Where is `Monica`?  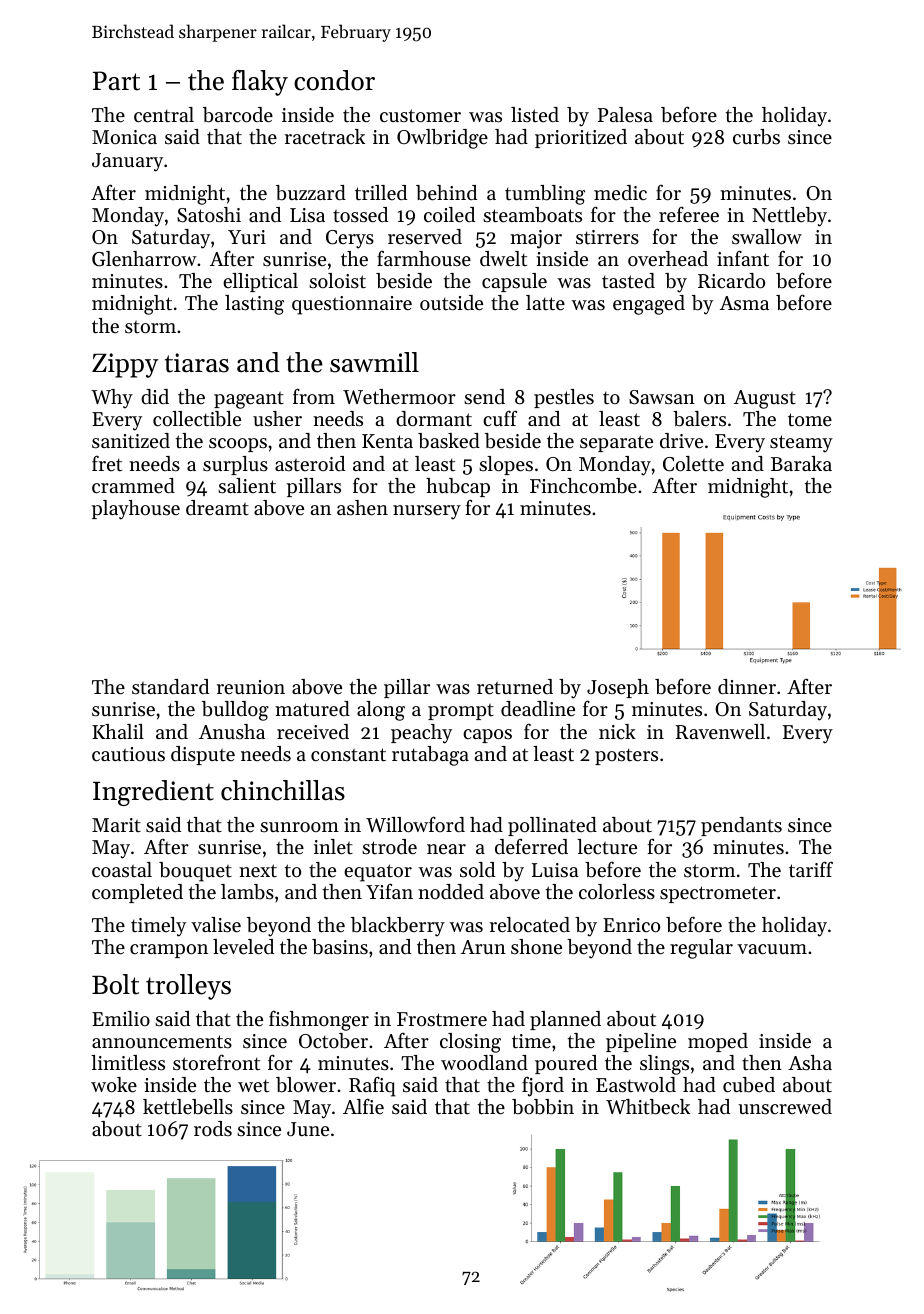 Monica is located at coordinates (124, 137).
